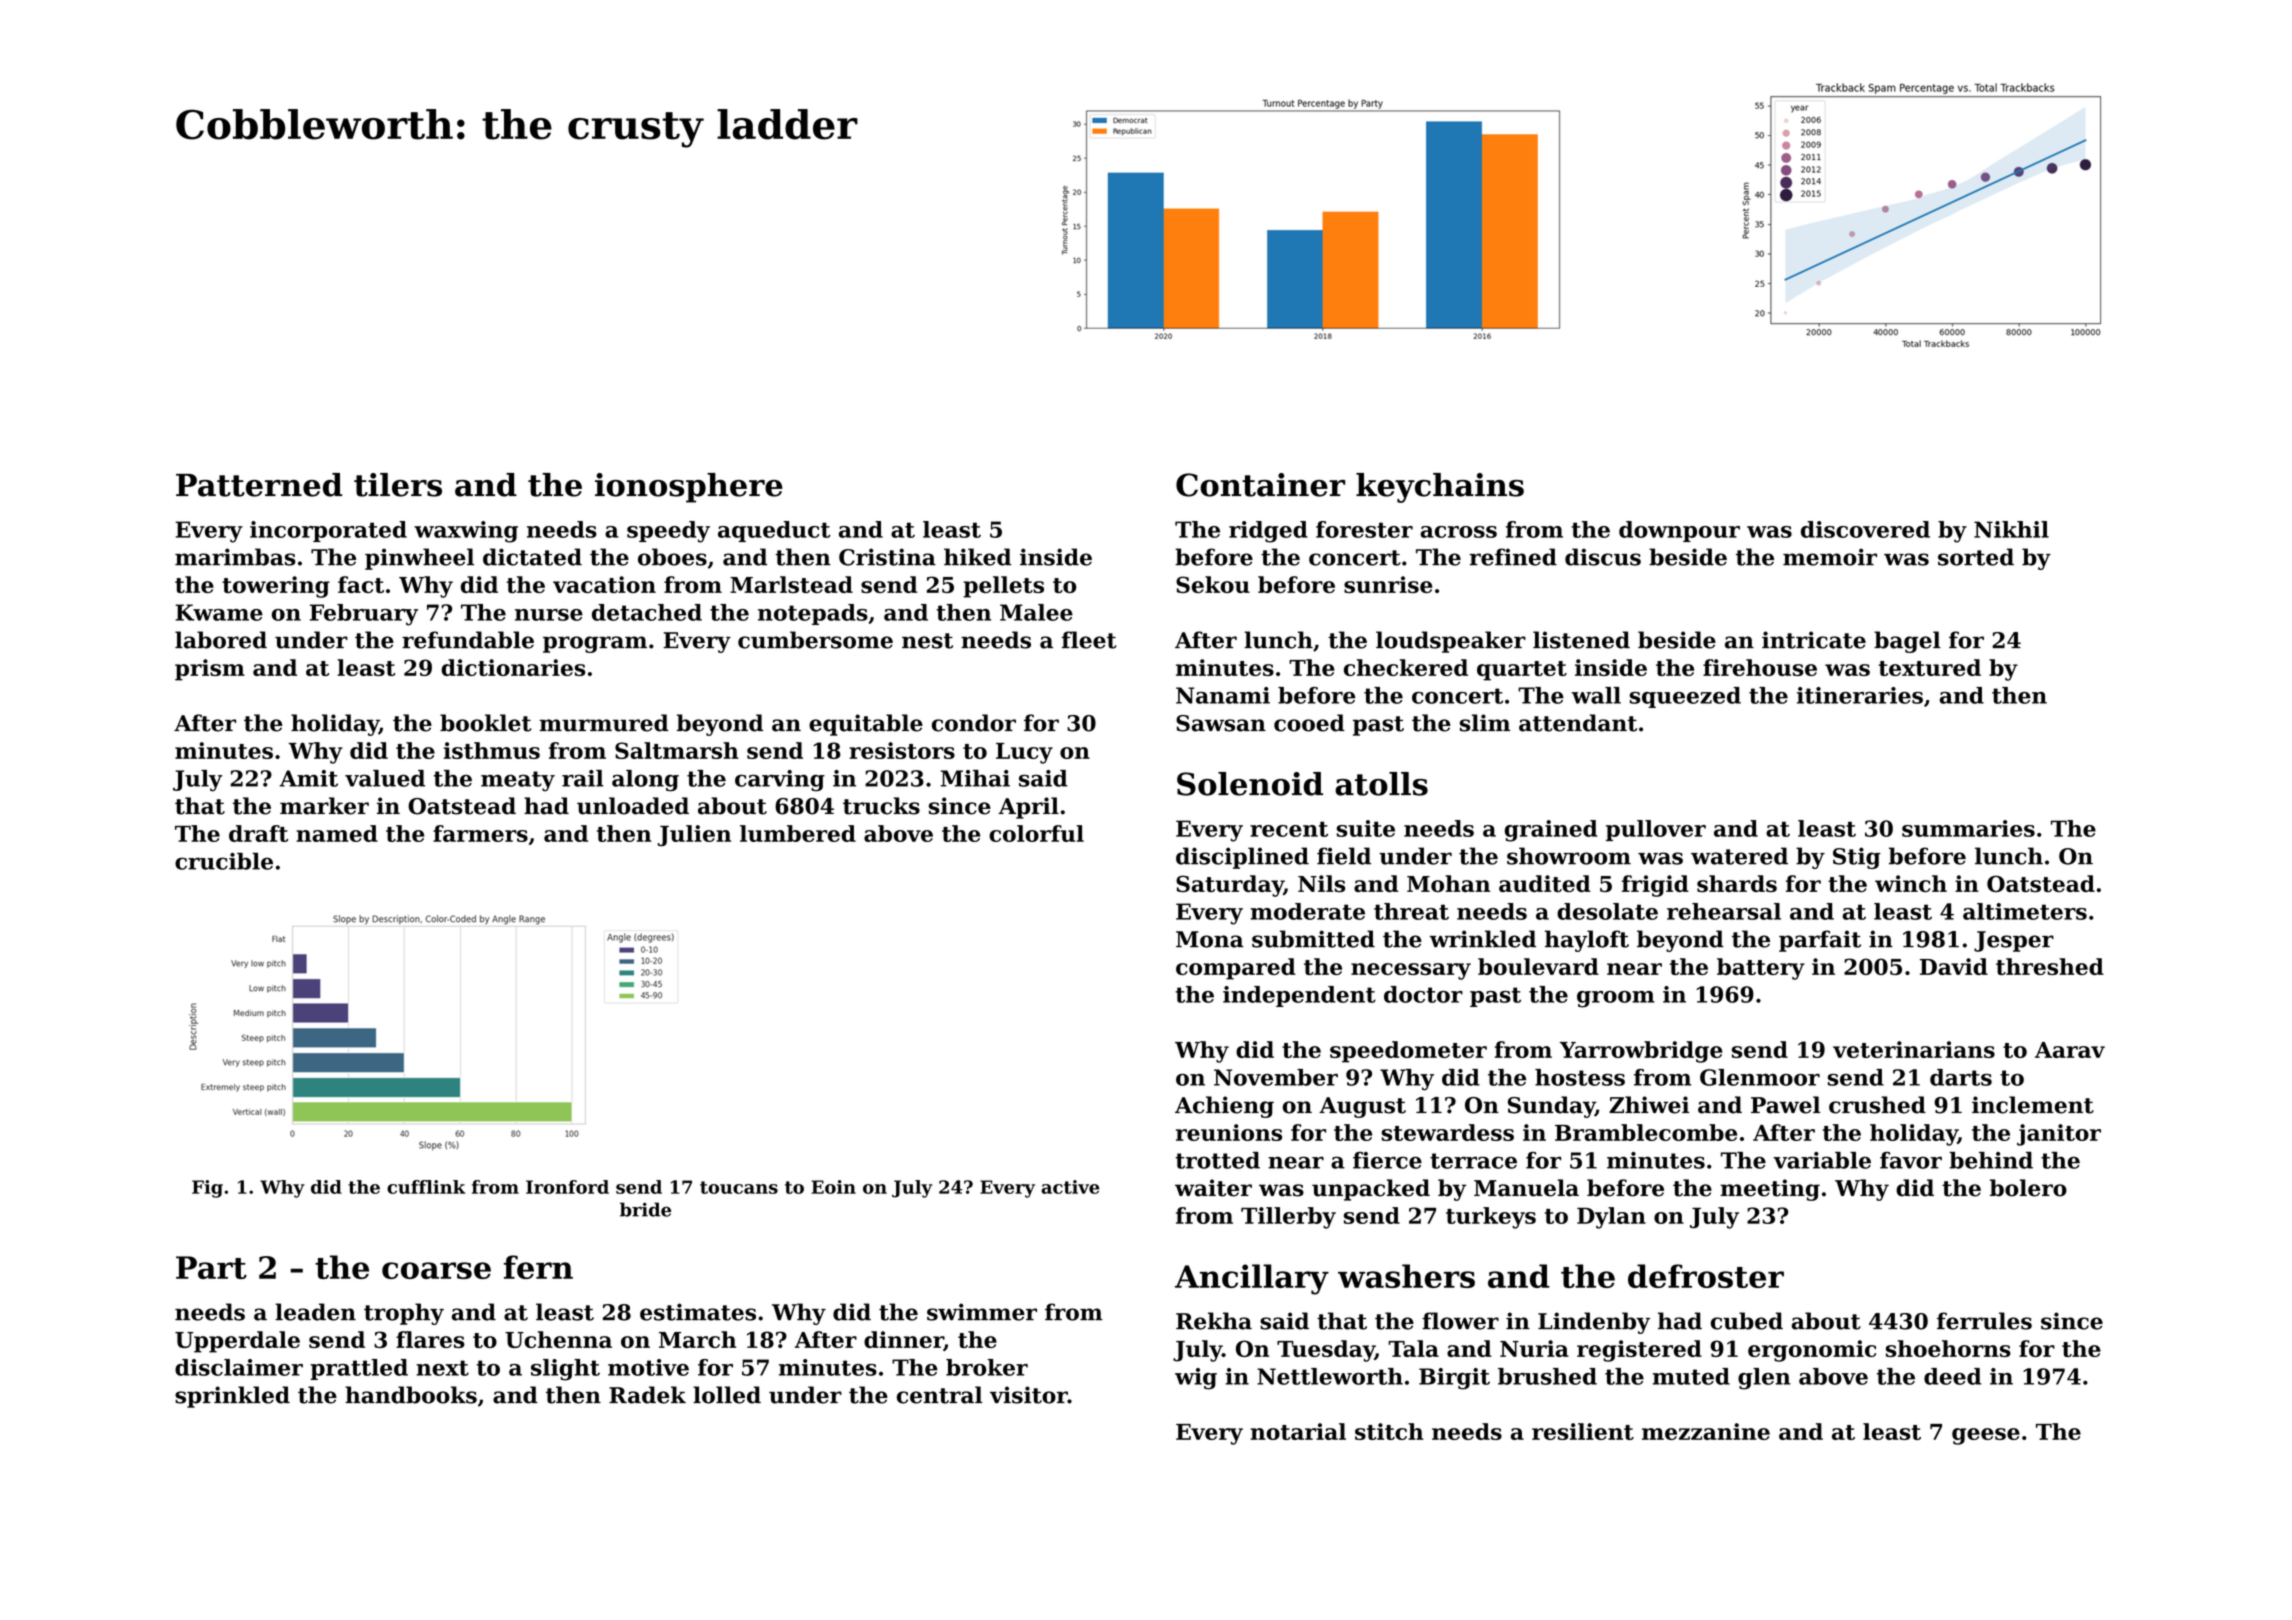 The height and width of the page is (1620, 2292). I want to click on Nanami, so click(1223, 695).
